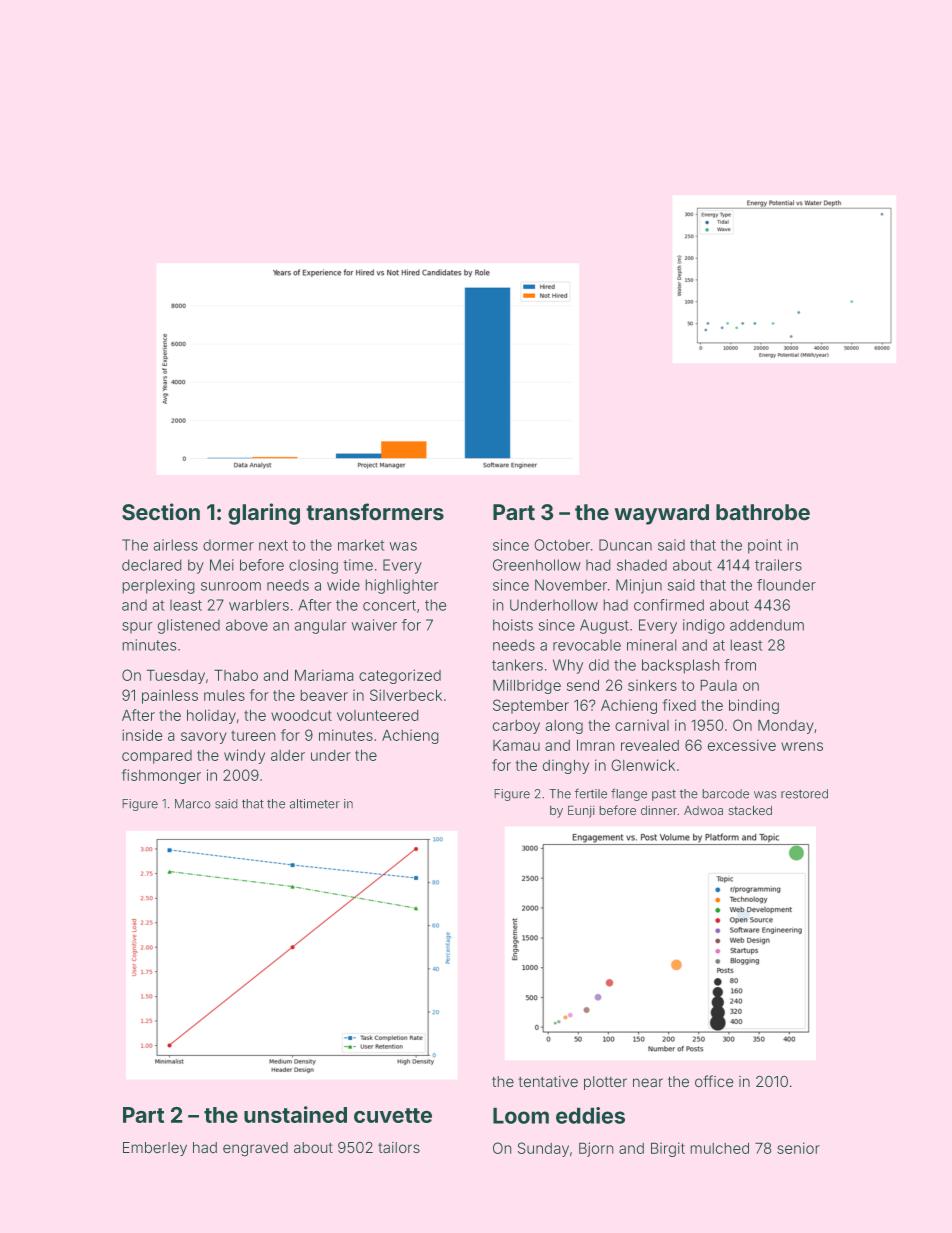 This screenshot has width=952, height=1233. I want to click on closing, so click(313, 566).
